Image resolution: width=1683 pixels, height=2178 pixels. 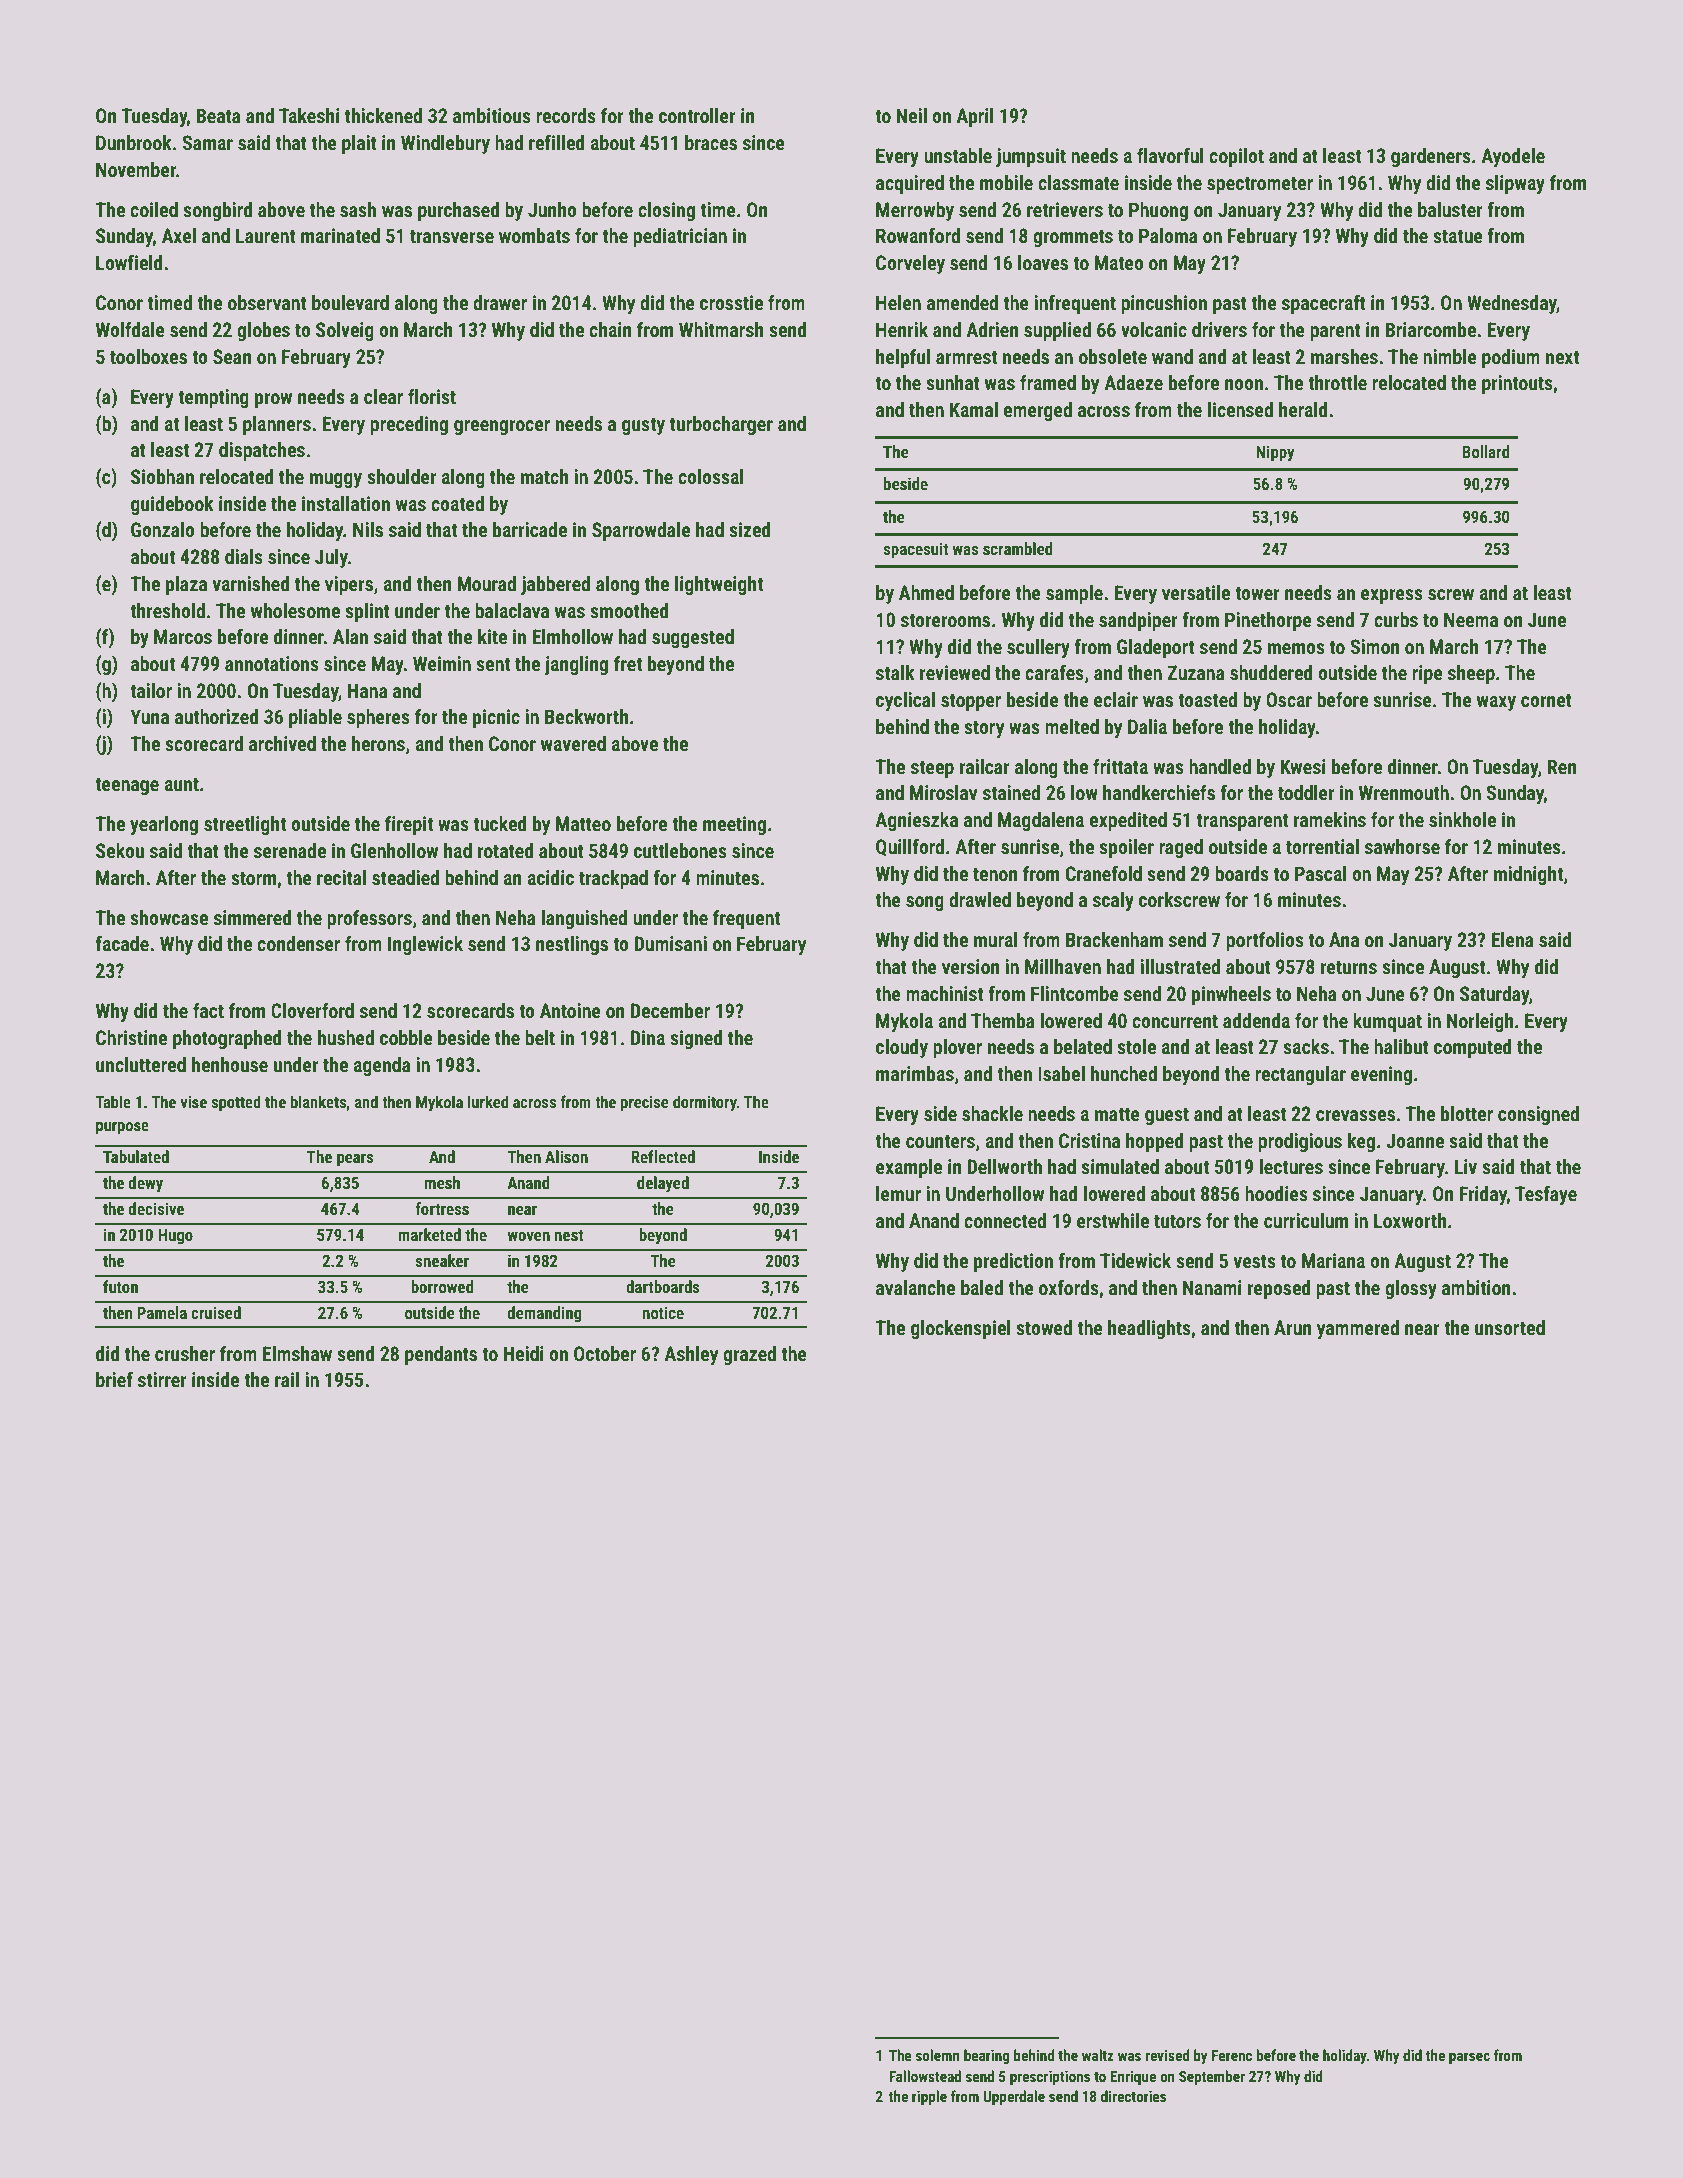 What do you see at coordinates (1075, 993) in the screenshot?
I see `Flintcombe` at bounding box center [1075, 993].
